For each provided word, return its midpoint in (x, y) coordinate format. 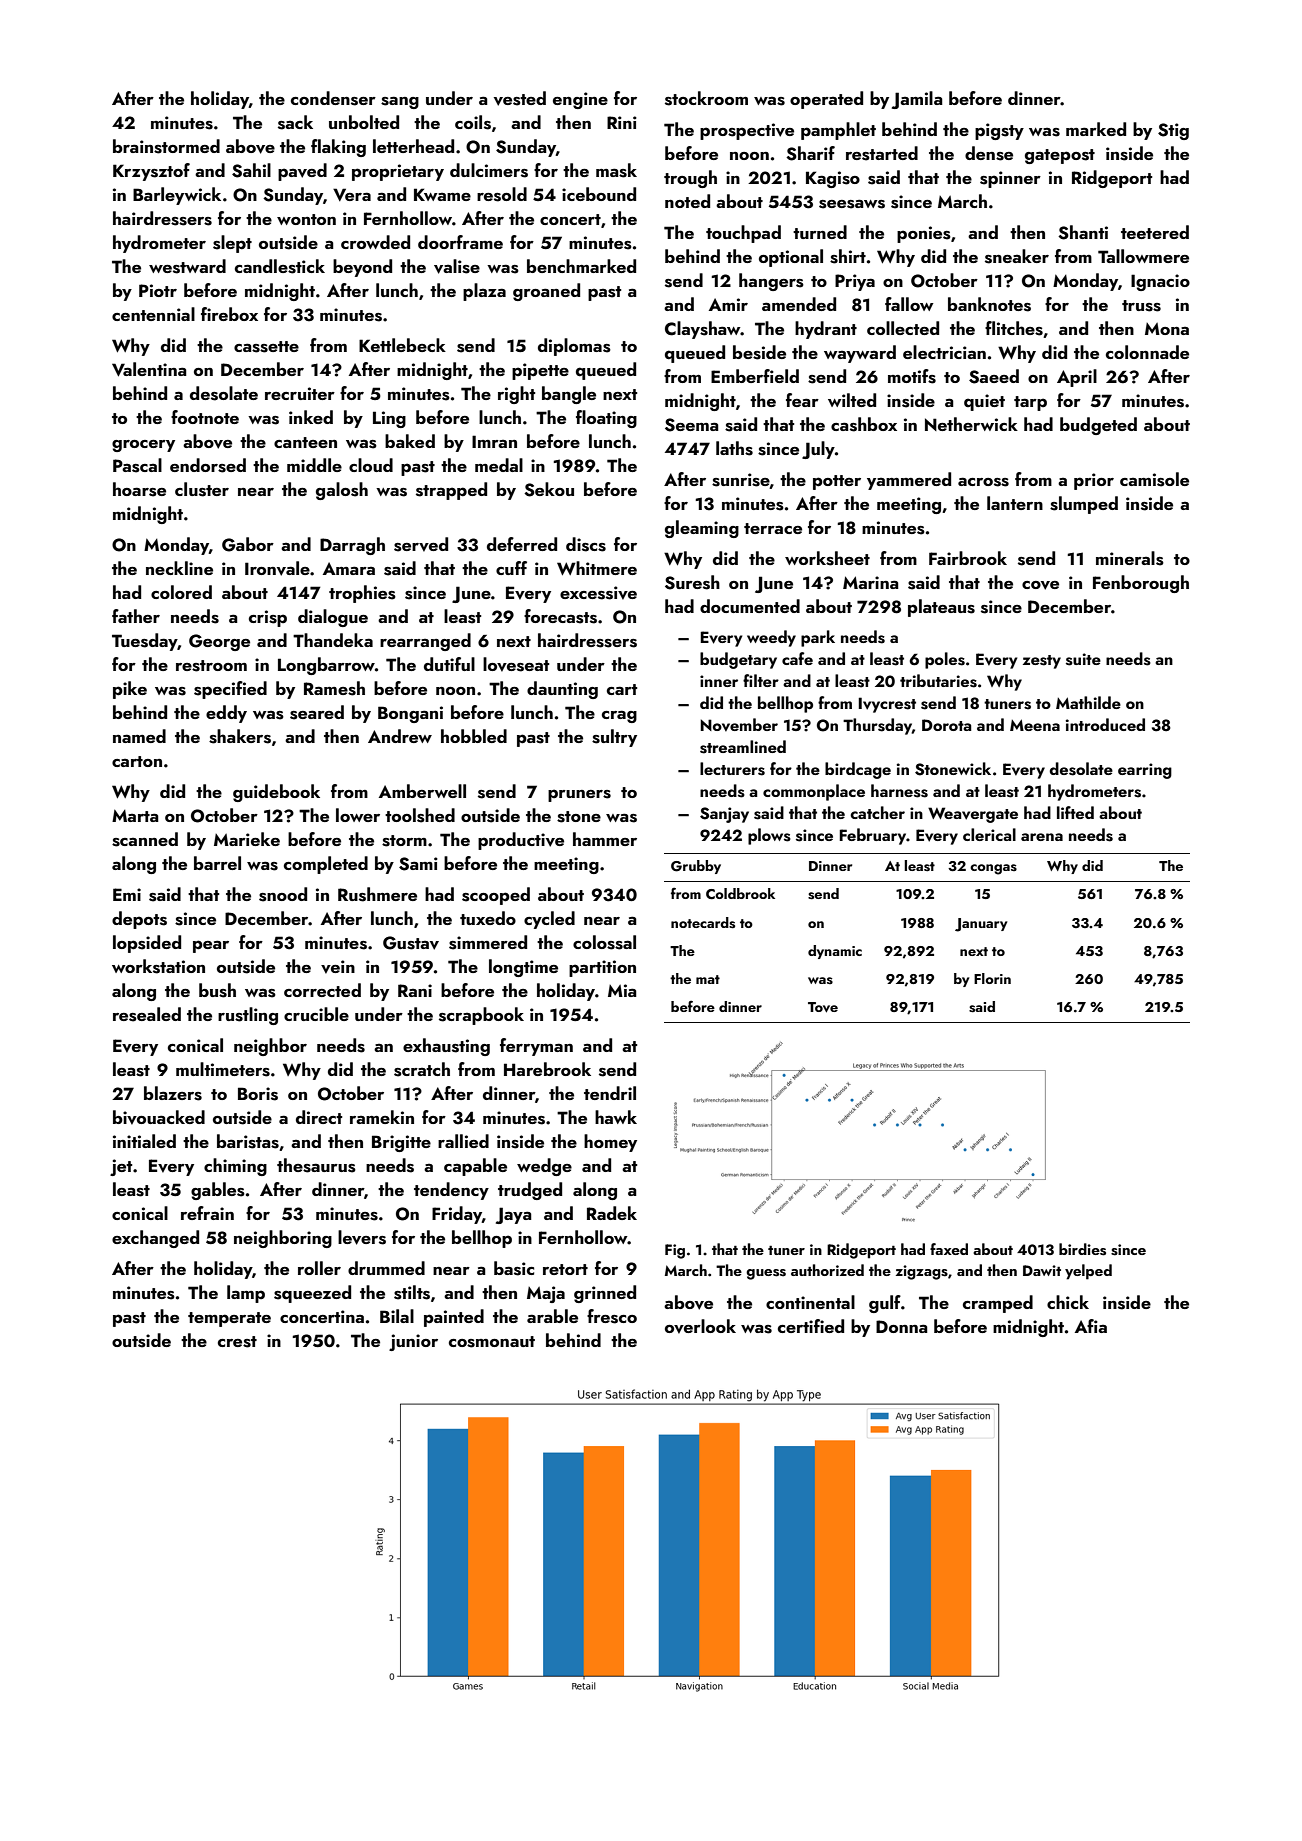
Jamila (917, 100)
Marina (871, 582)
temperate (229, 1319)
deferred (522, 544)
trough (690, 179)
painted (454, 1318)
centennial (153, 314)
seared (317, 712)
